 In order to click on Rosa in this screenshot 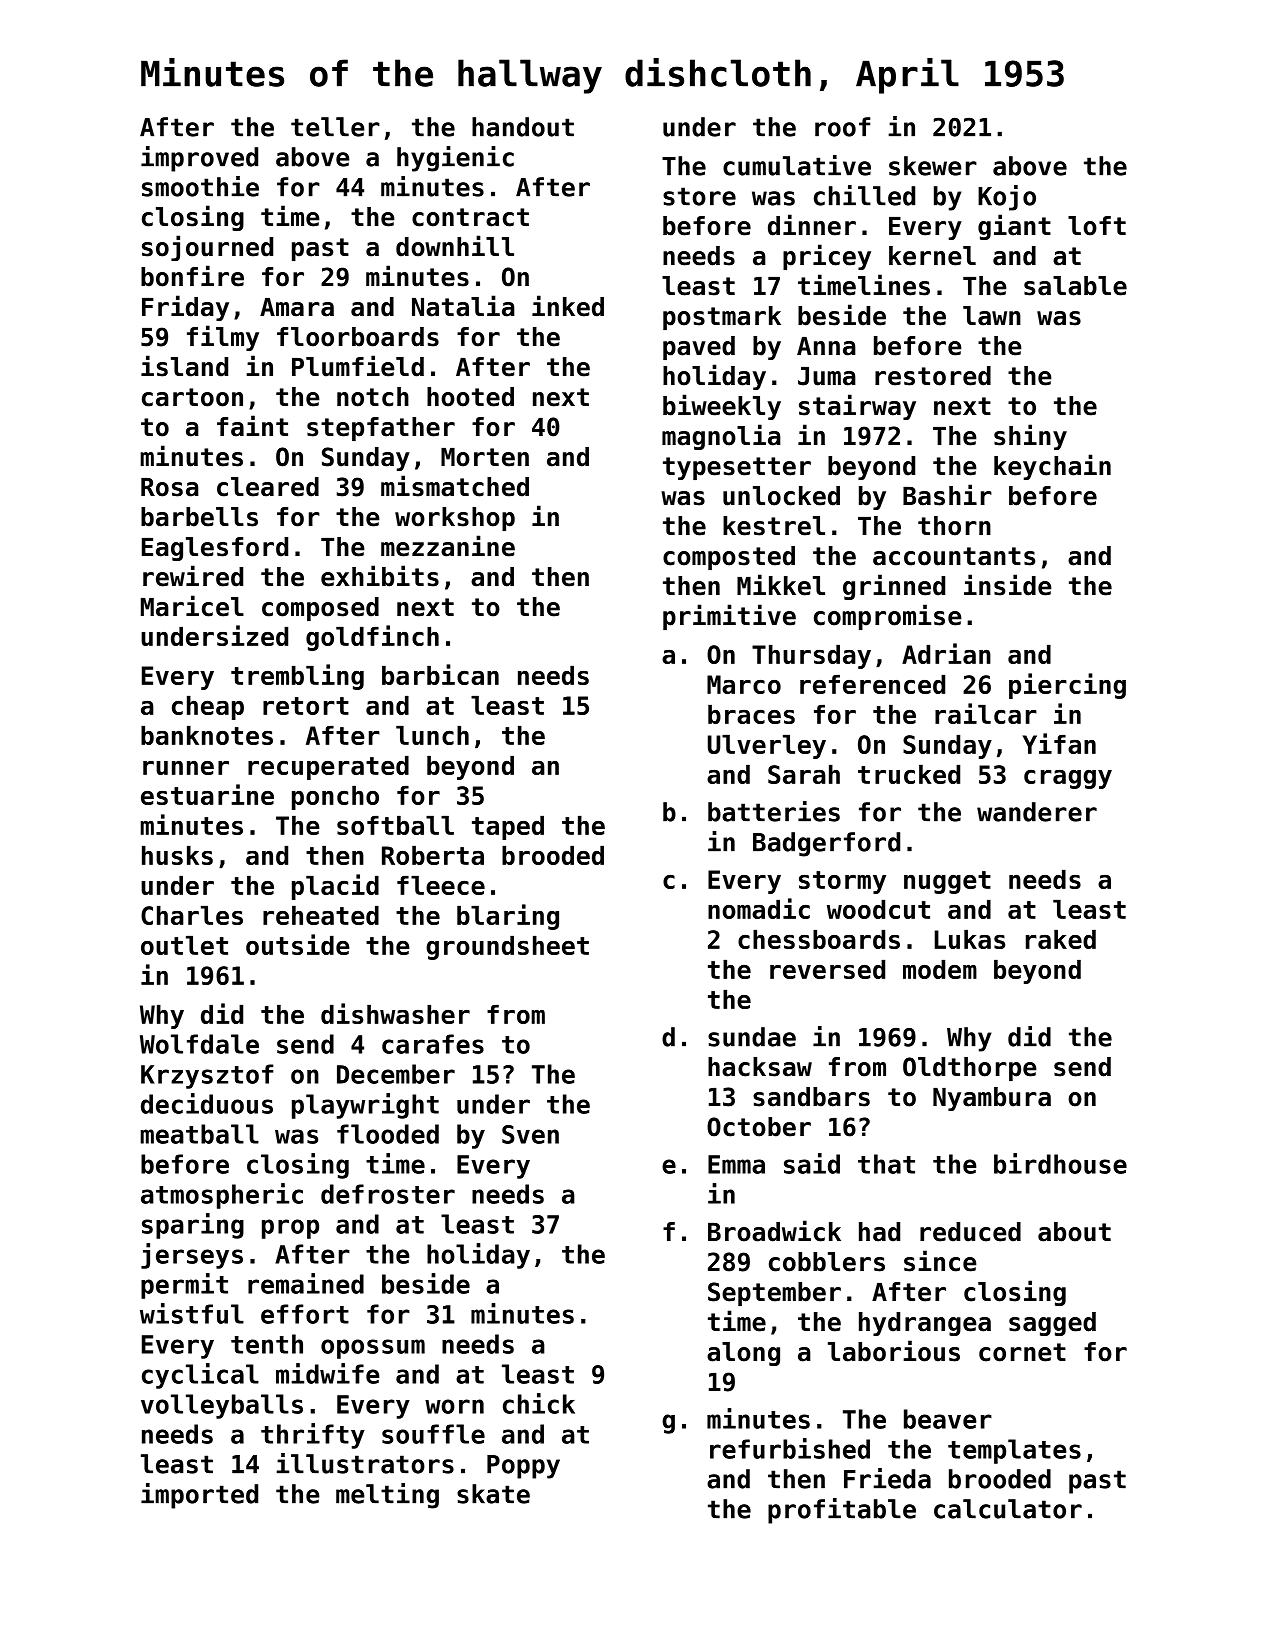, I will do `click(170, 487)`.
